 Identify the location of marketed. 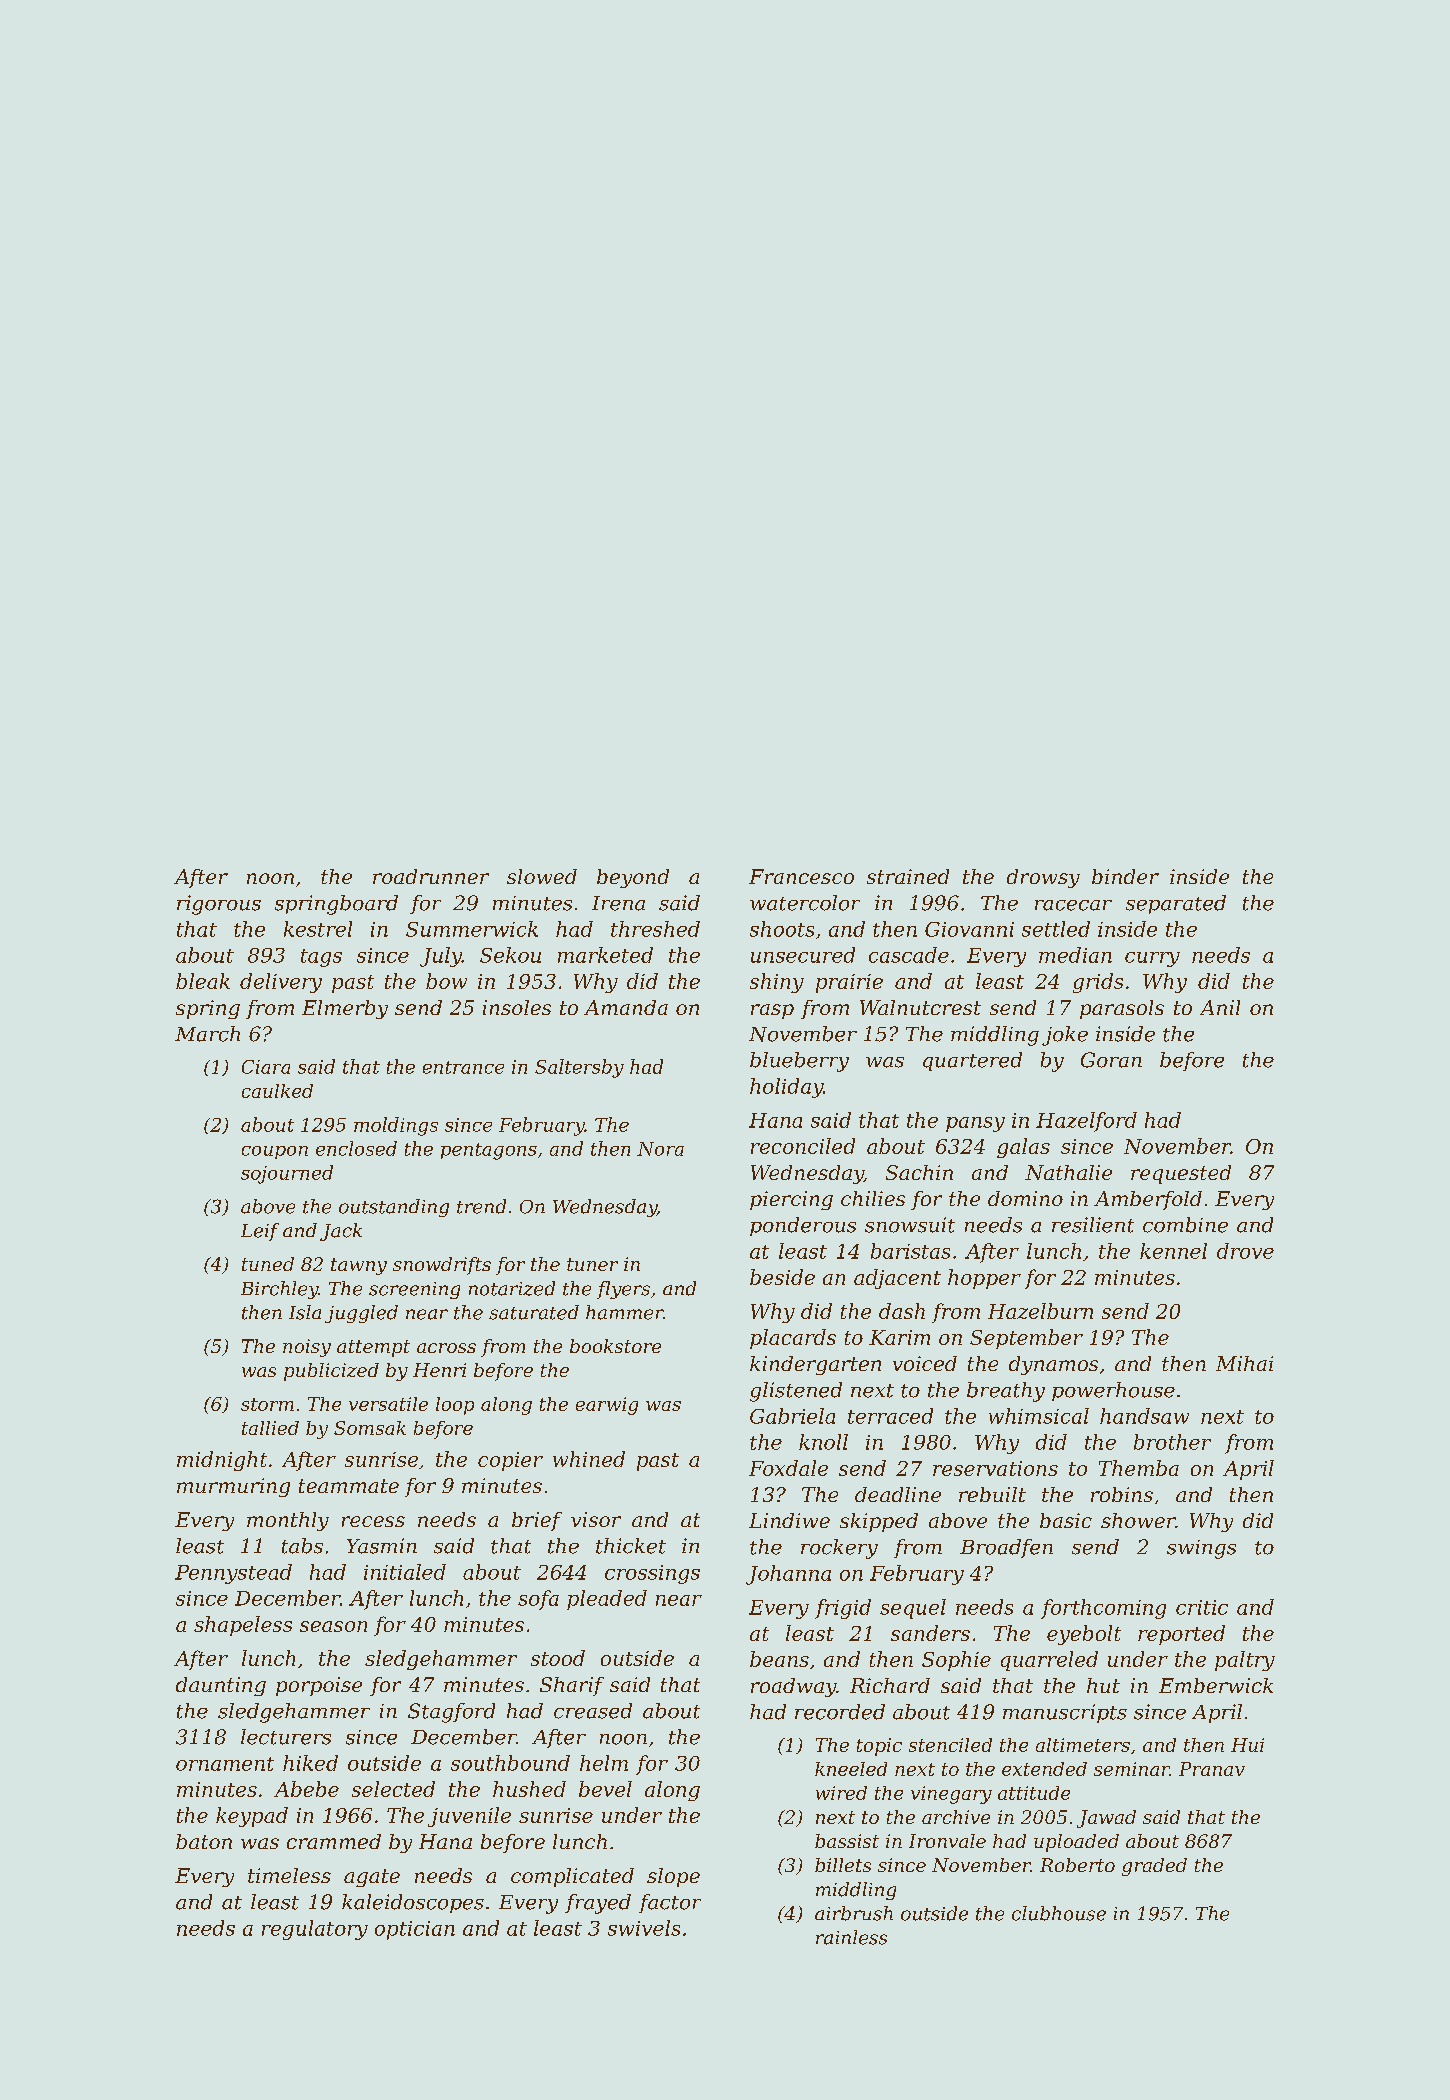
(605, 955).
